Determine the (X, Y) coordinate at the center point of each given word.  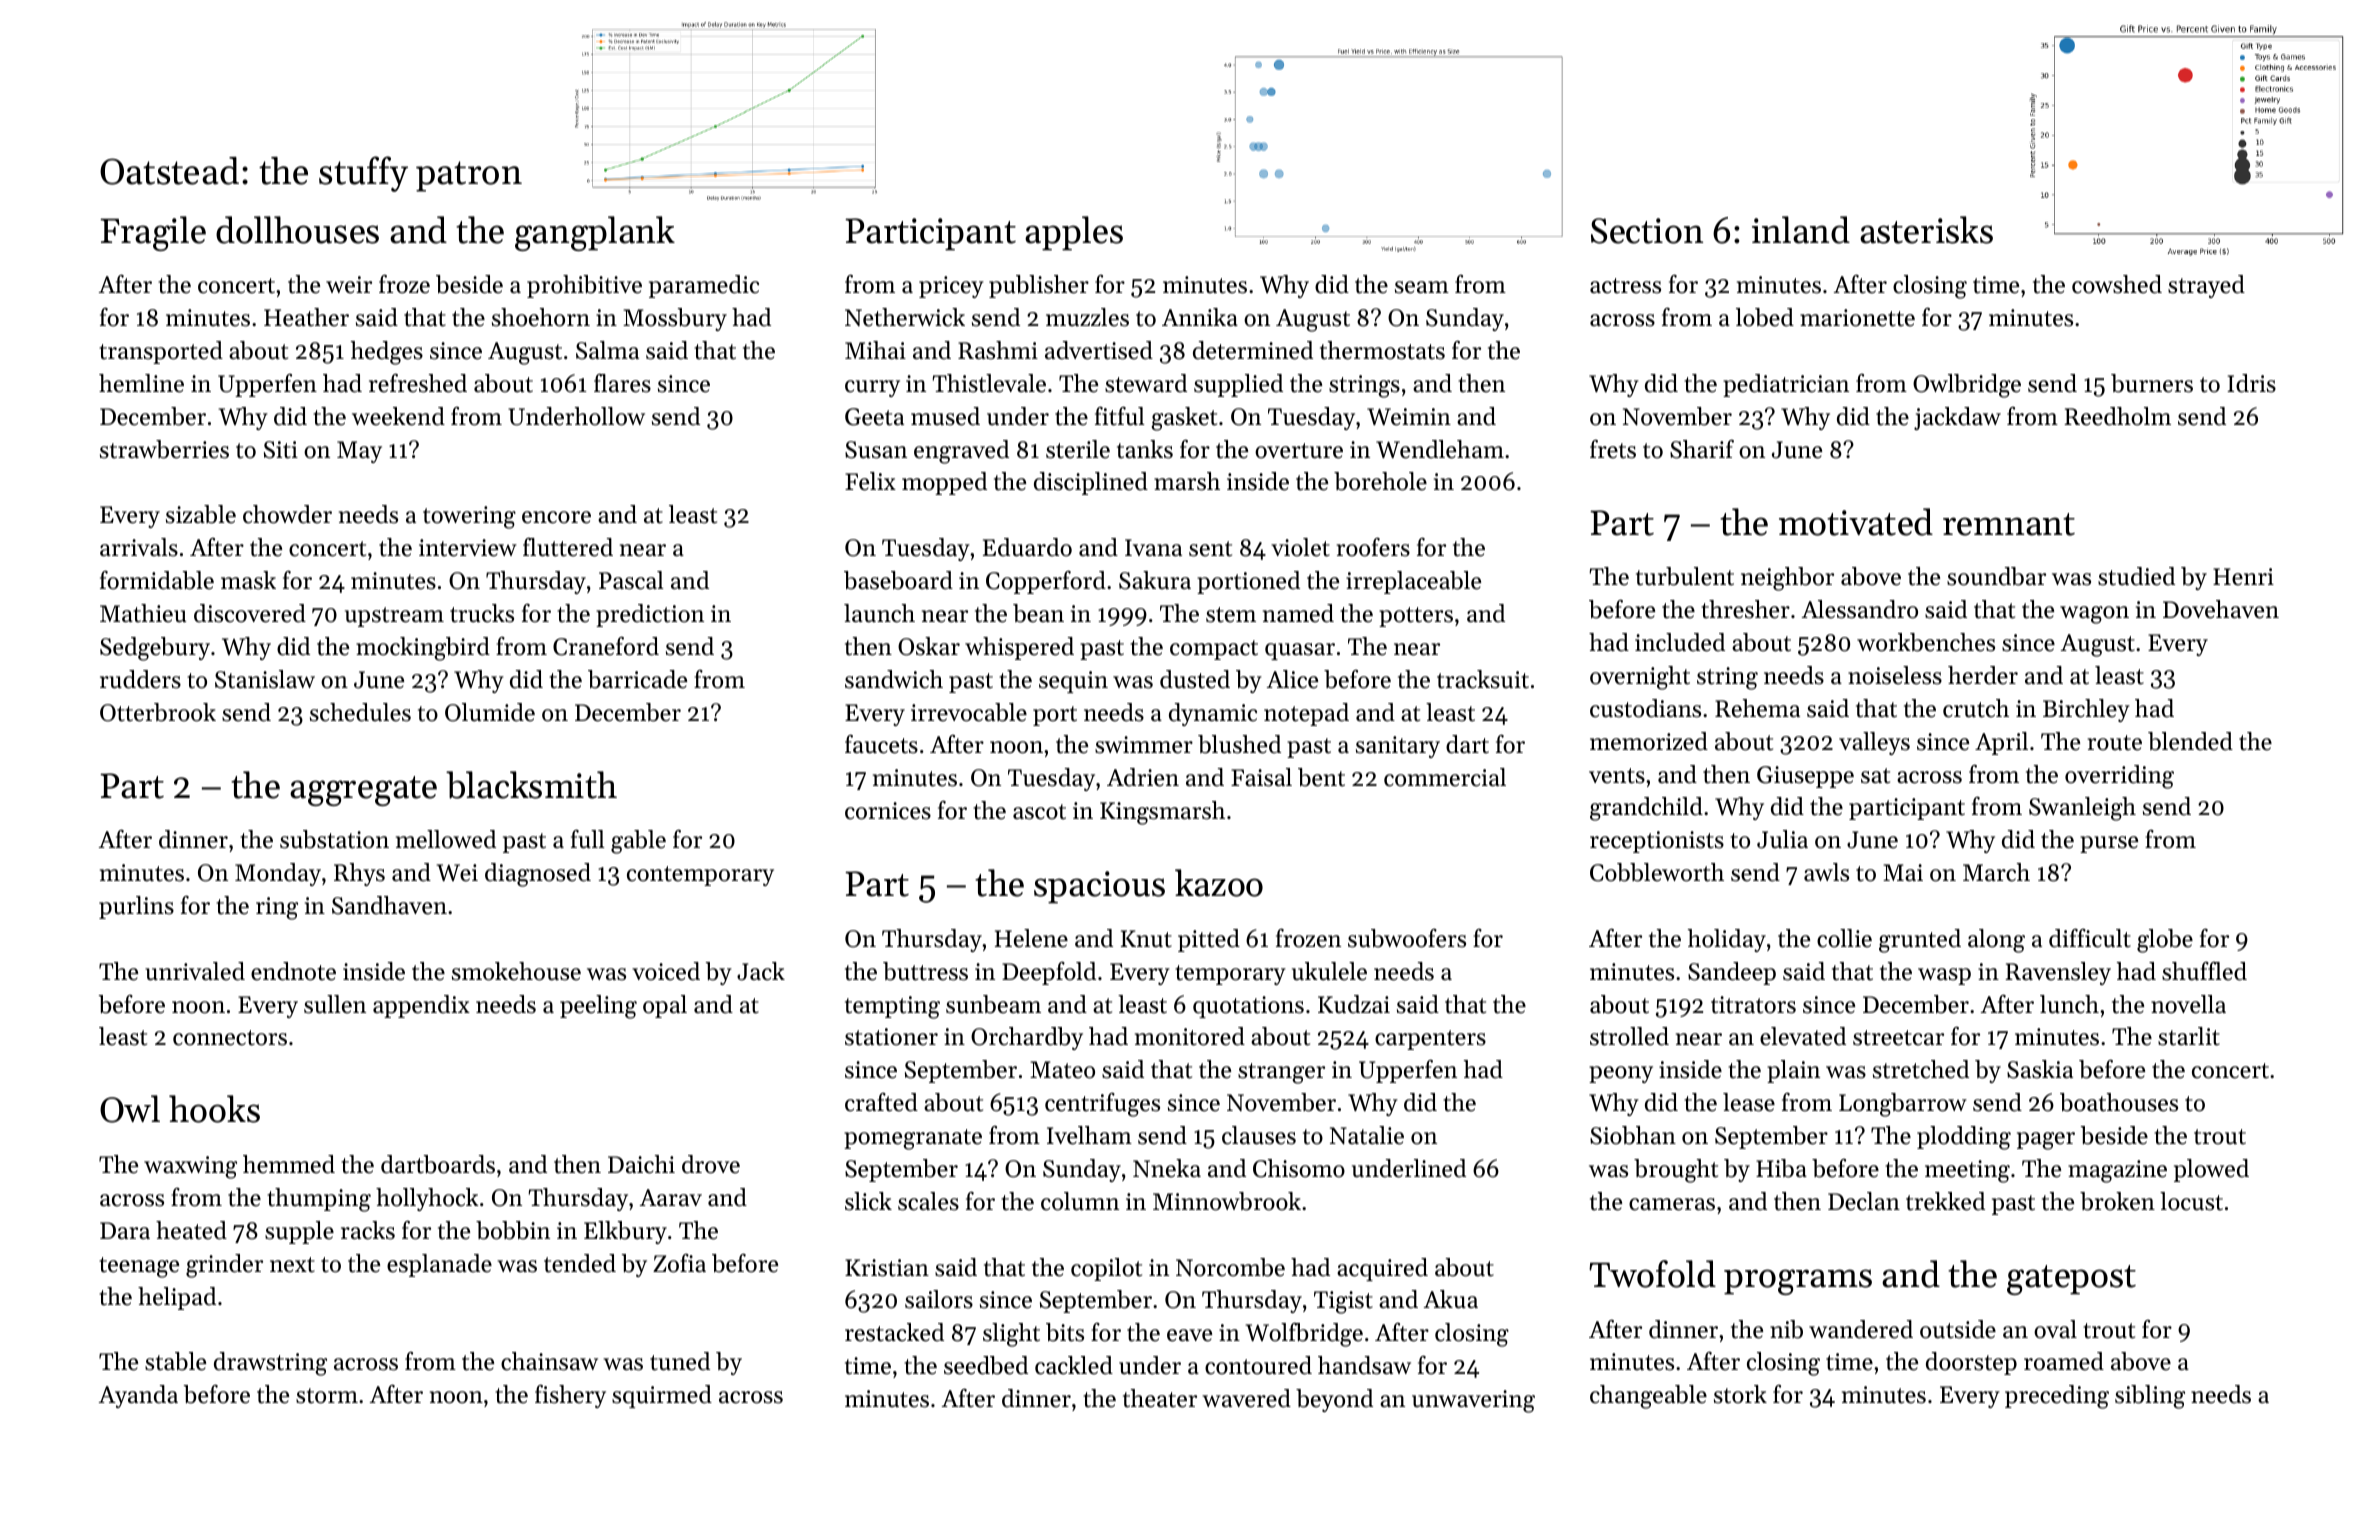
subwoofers (1407, 938)
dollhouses (297, 230)
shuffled (2204, 971)
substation (334, 839)
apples (1074, 233)
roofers (1373, 547)
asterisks (1926, 230)
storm (327, 1396)
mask (248, 580)
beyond (1334, 1400)
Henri (2243, 577)
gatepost (2071, 1280)
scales (928, 1201)
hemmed (289, 1164)
